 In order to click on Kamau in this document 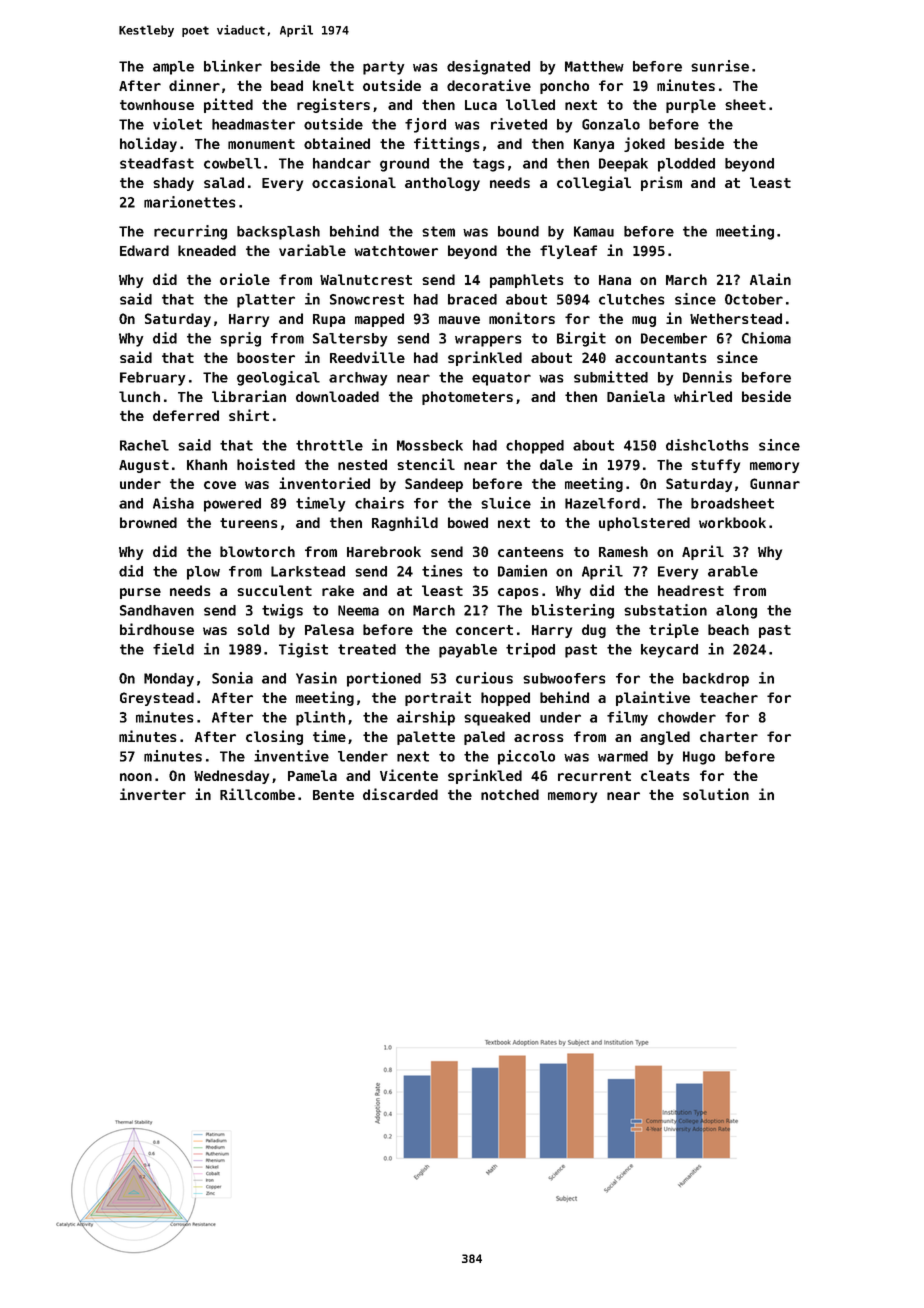, I will do `click(594, 231)`.
